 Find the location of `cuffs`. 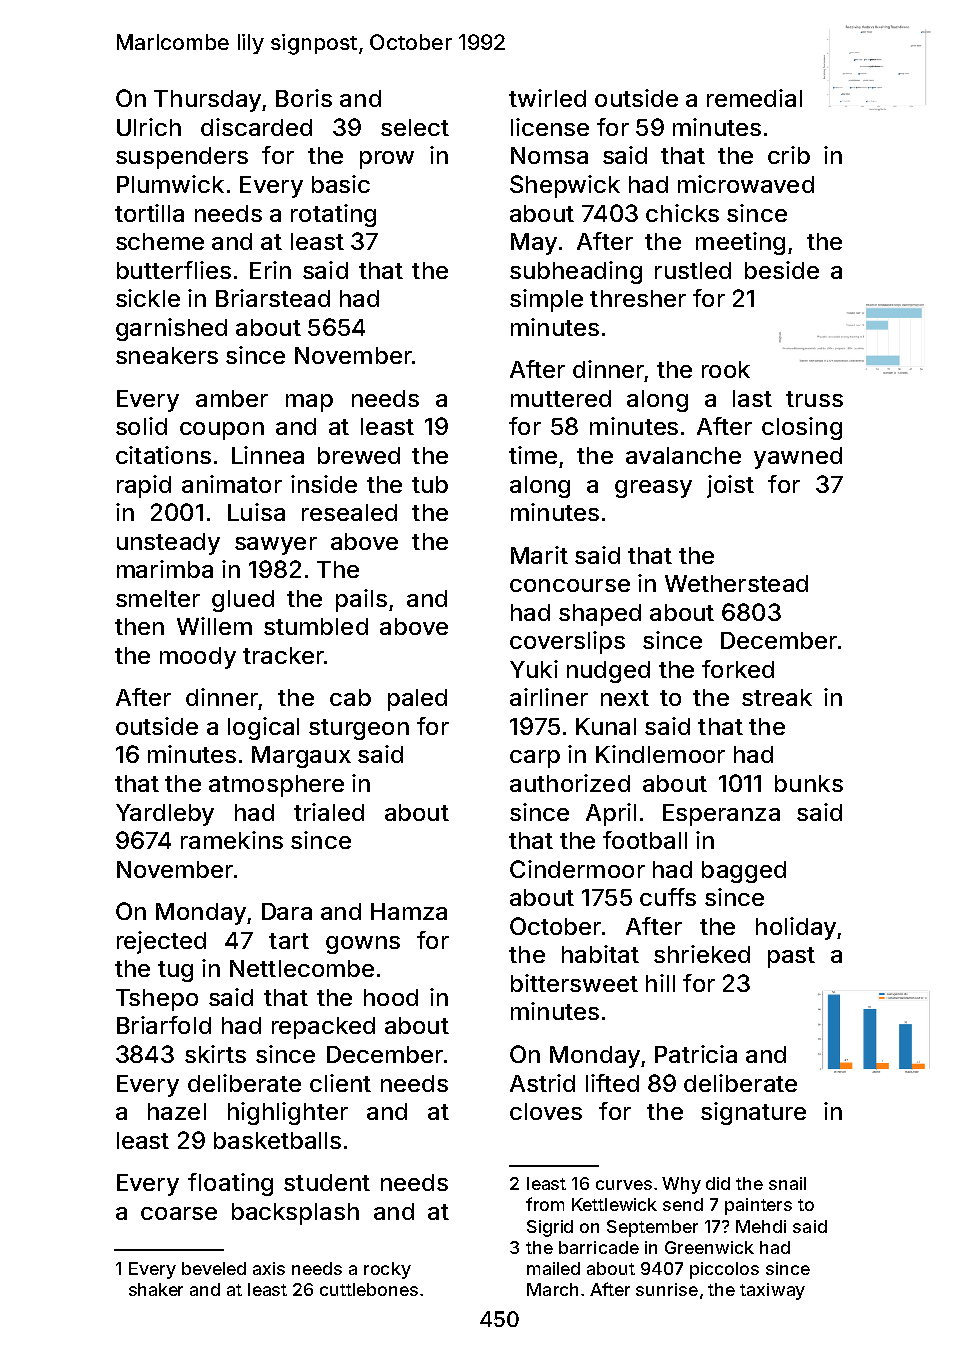

cuffs is located at coordinates (668, 897).
